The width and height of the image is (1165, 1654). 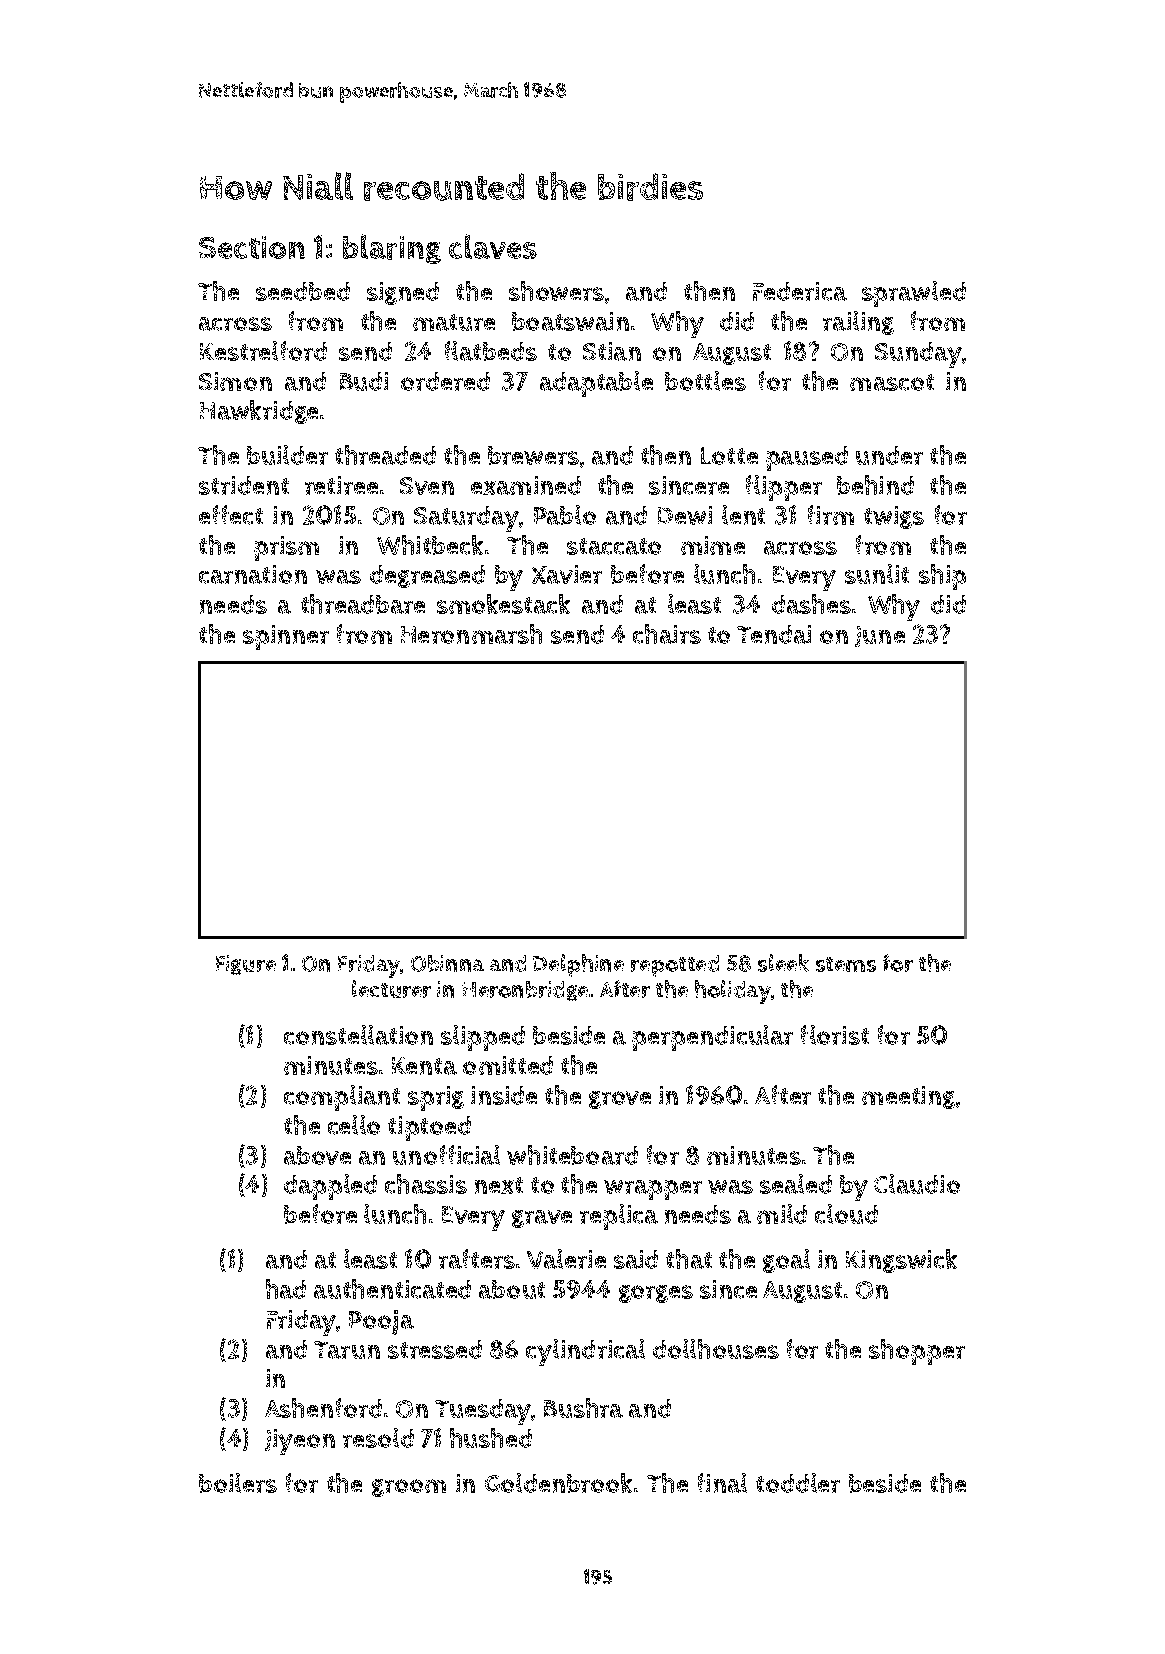 What do you see at coordinates (341, 485) in the image?
I see `retiree` at bounding box center [341, 485].
